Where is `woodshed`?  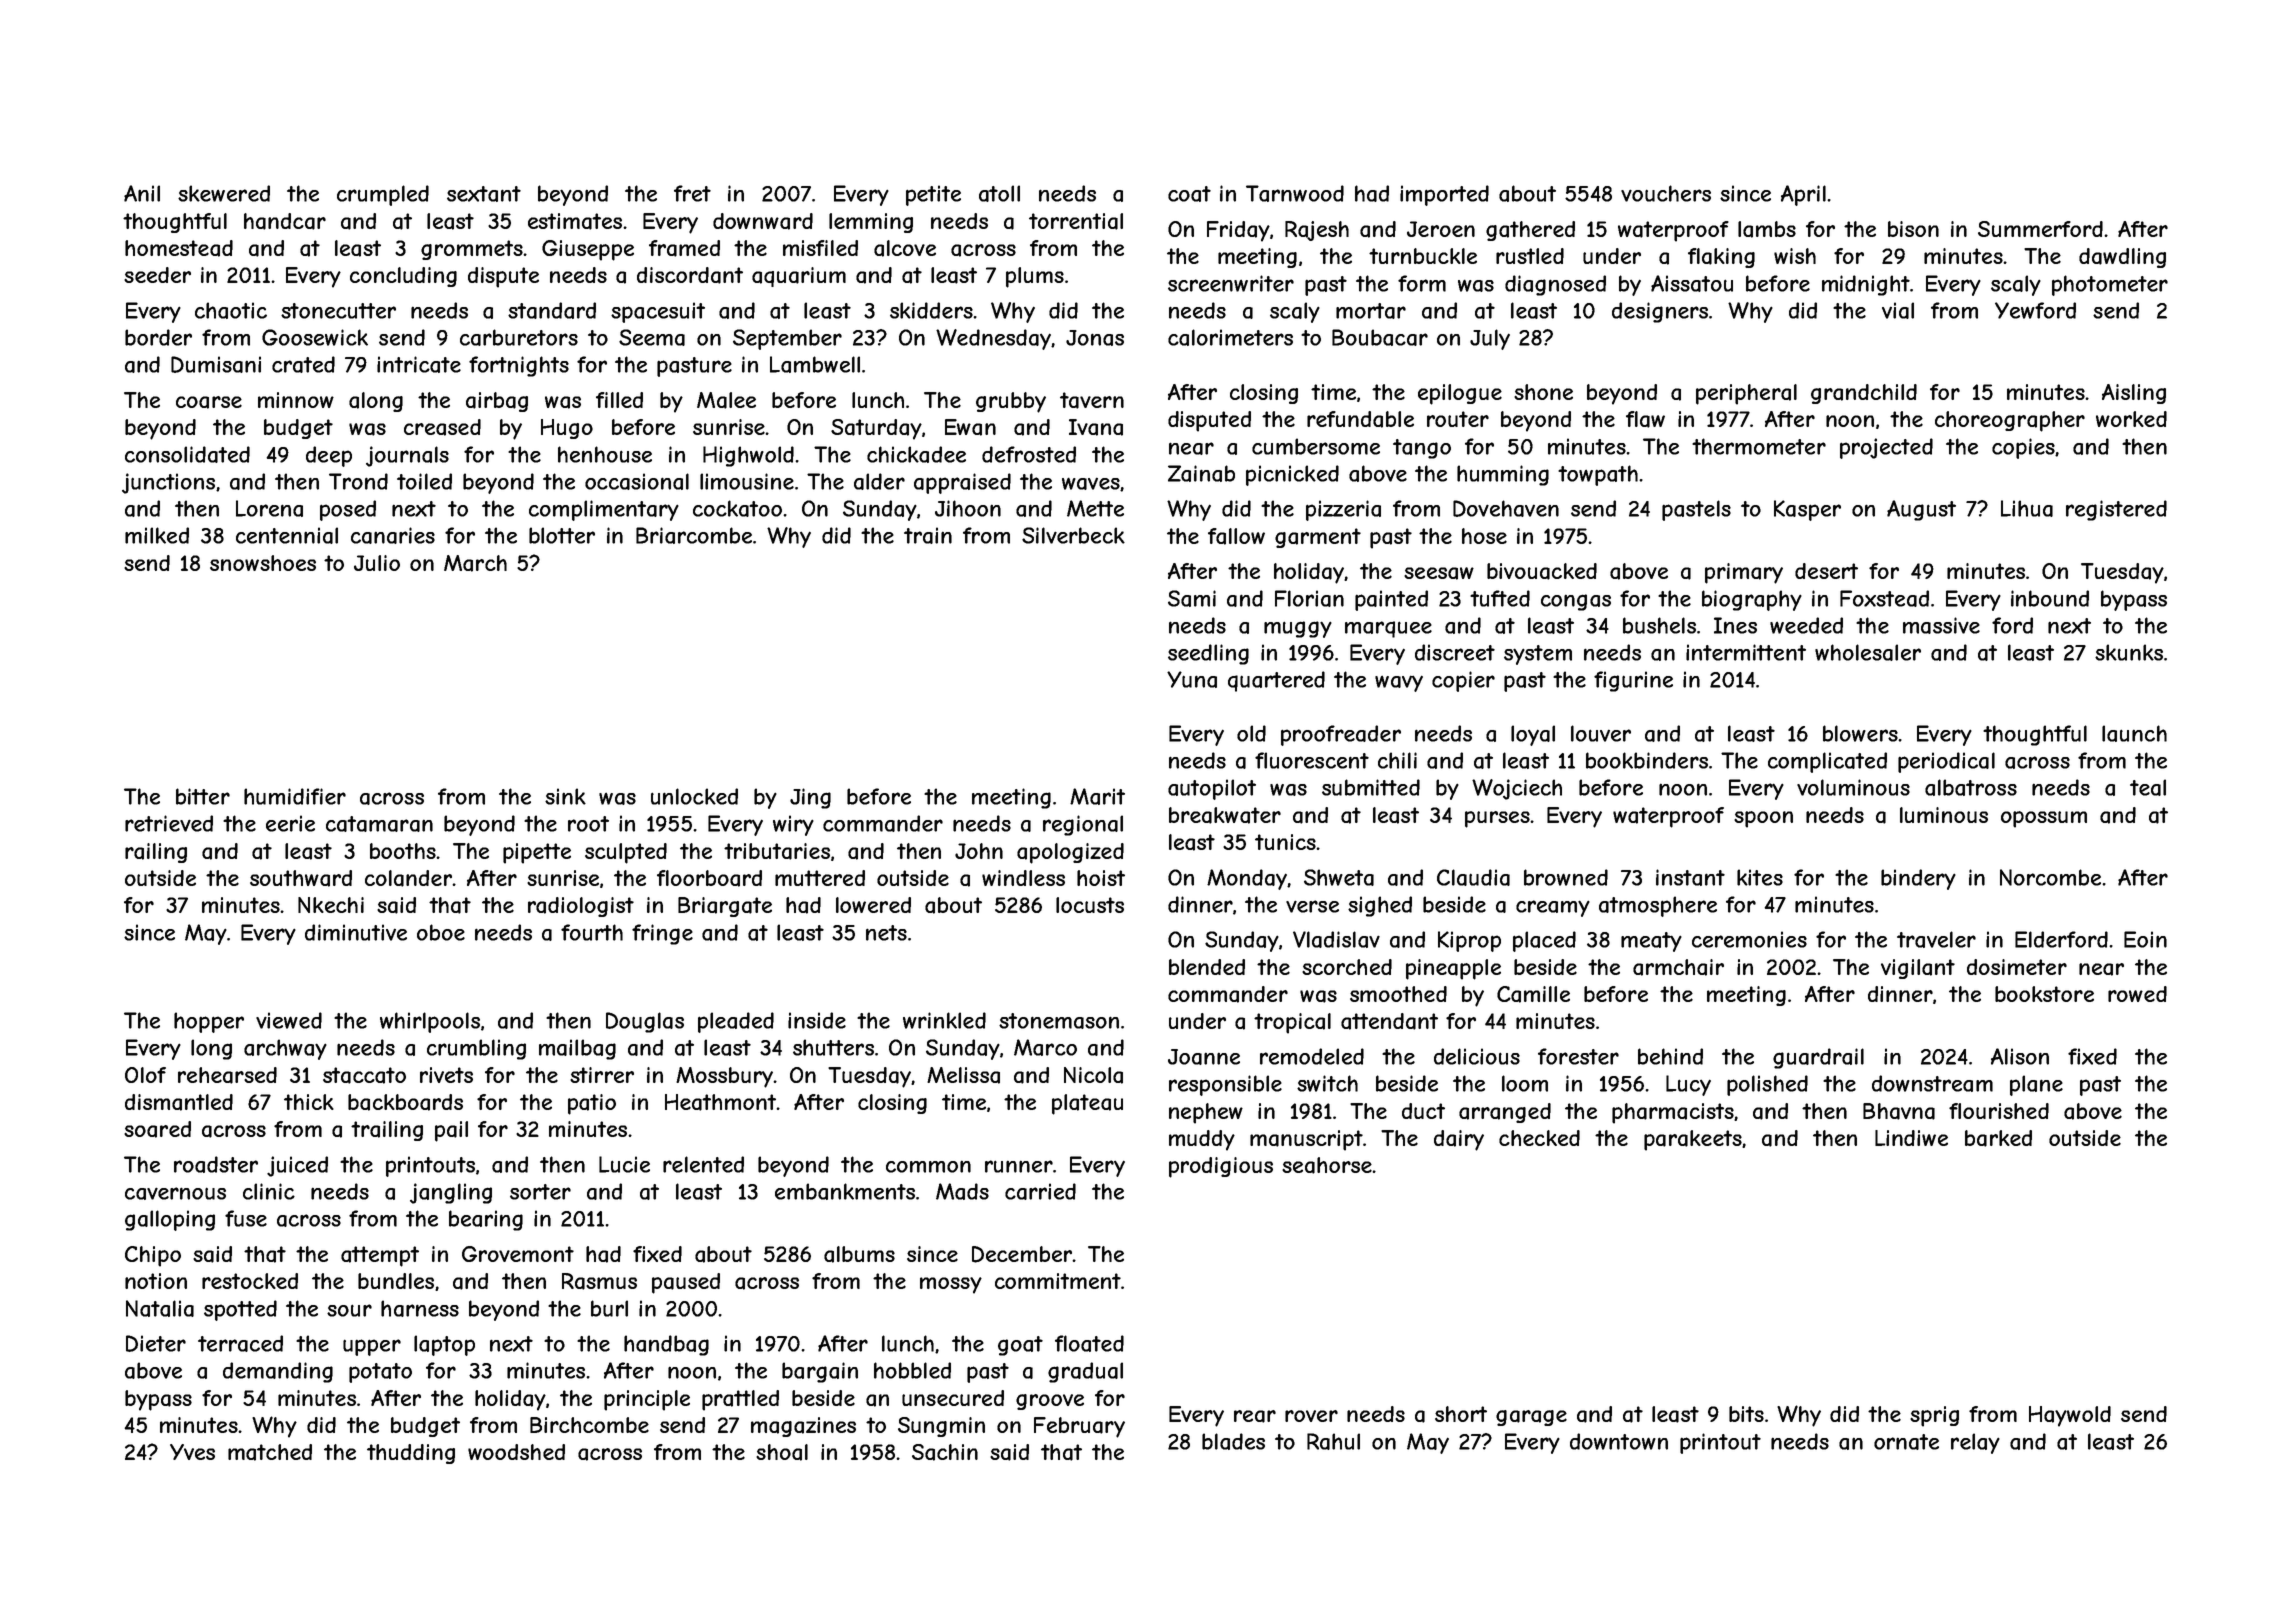 woodshed is located at coordinates (516, 1452).
